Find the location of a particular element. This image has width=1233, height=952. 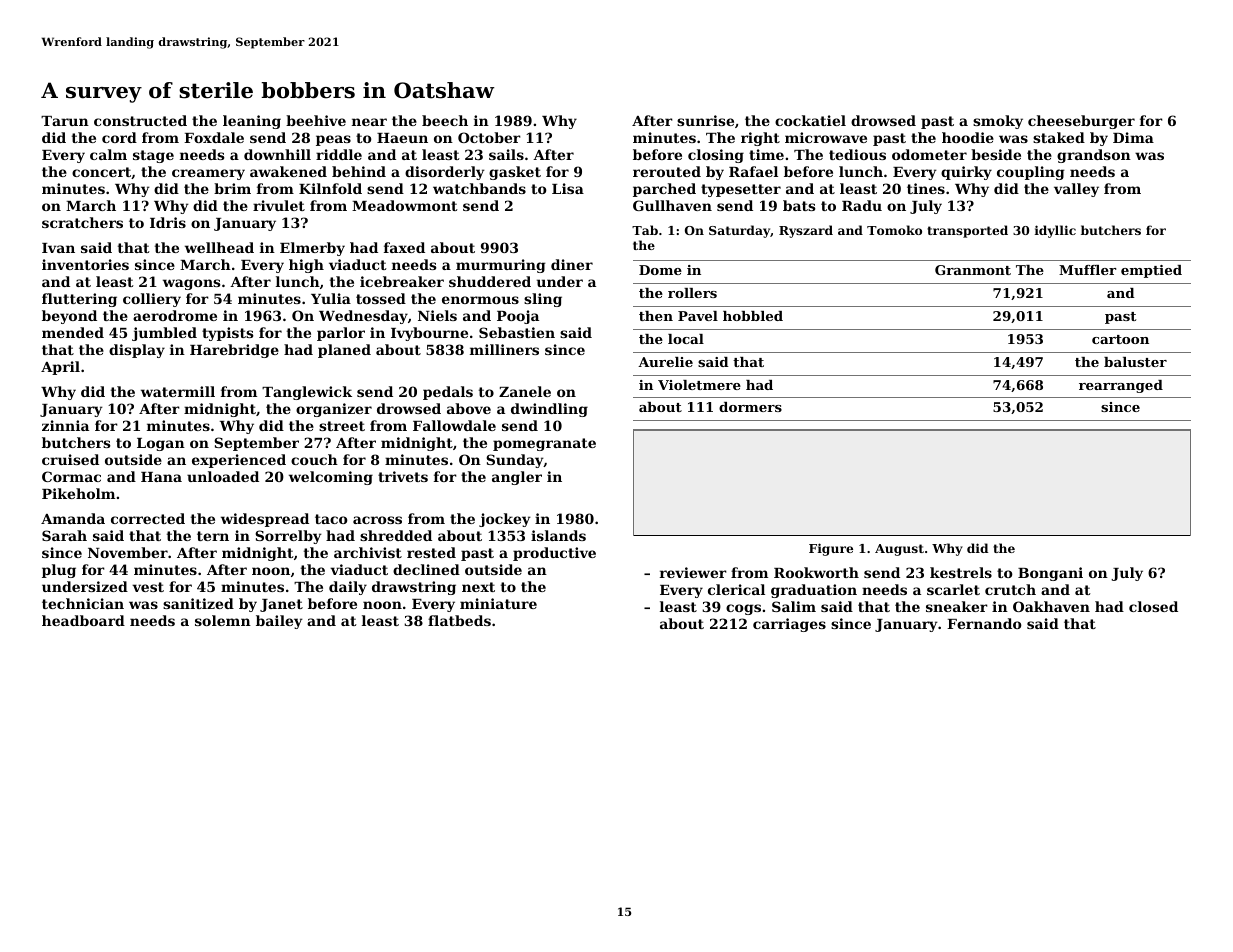

cockatiel is located at coordinates (810, 120).
